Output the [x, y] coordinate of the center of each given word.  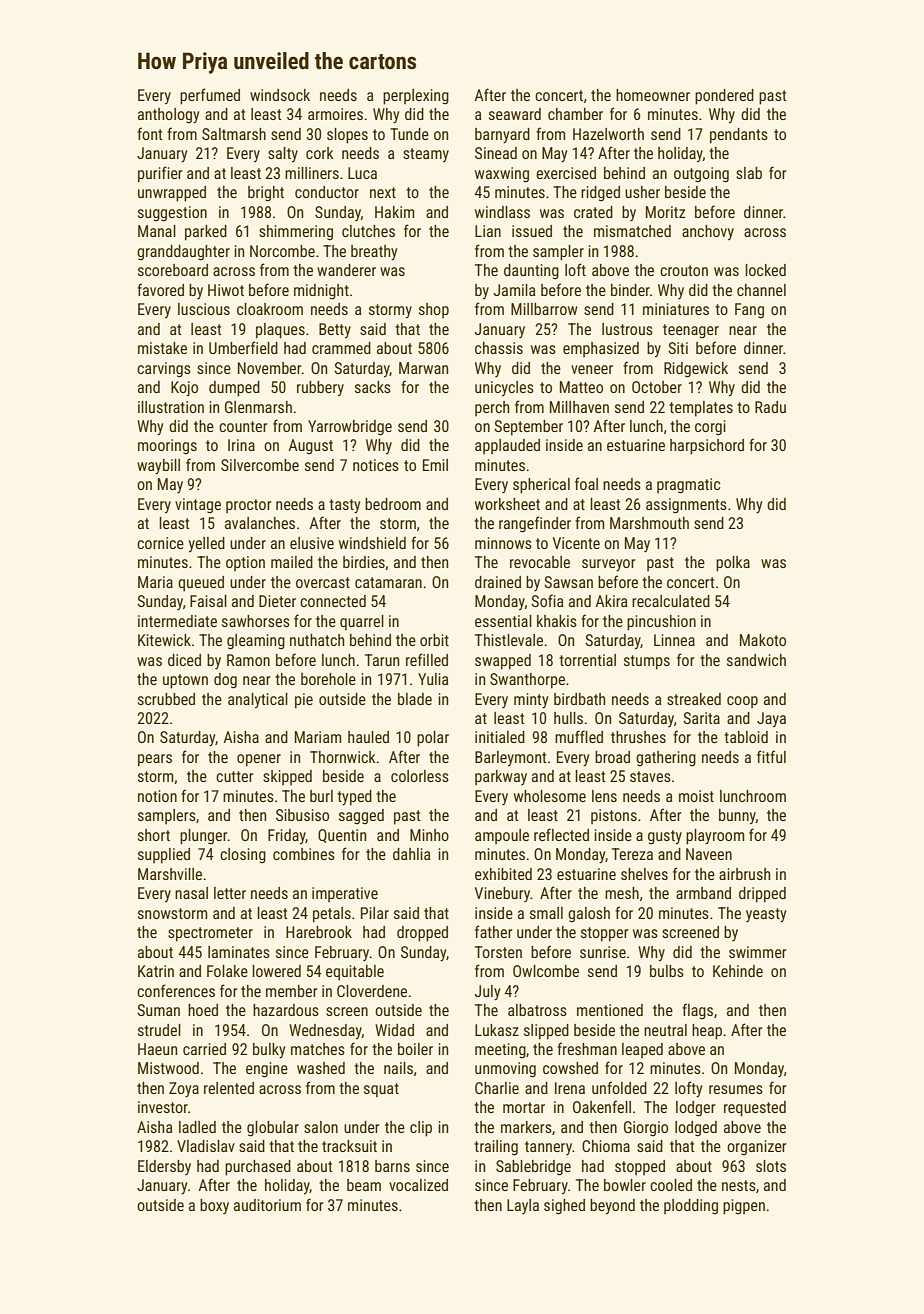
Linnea [674, 640]
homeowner [653, 95]
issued [532, 231]
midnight [321, 292]
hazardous [286, 1010]
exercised [566, 173]
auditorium [267, 1205]
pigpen [744, 1207]
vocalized [418, 1185]
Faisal [208, 601]
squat [381, 1090]
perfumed [210, 96]
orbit [434, 640]
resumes [736, 1089]
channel [761, 290]
